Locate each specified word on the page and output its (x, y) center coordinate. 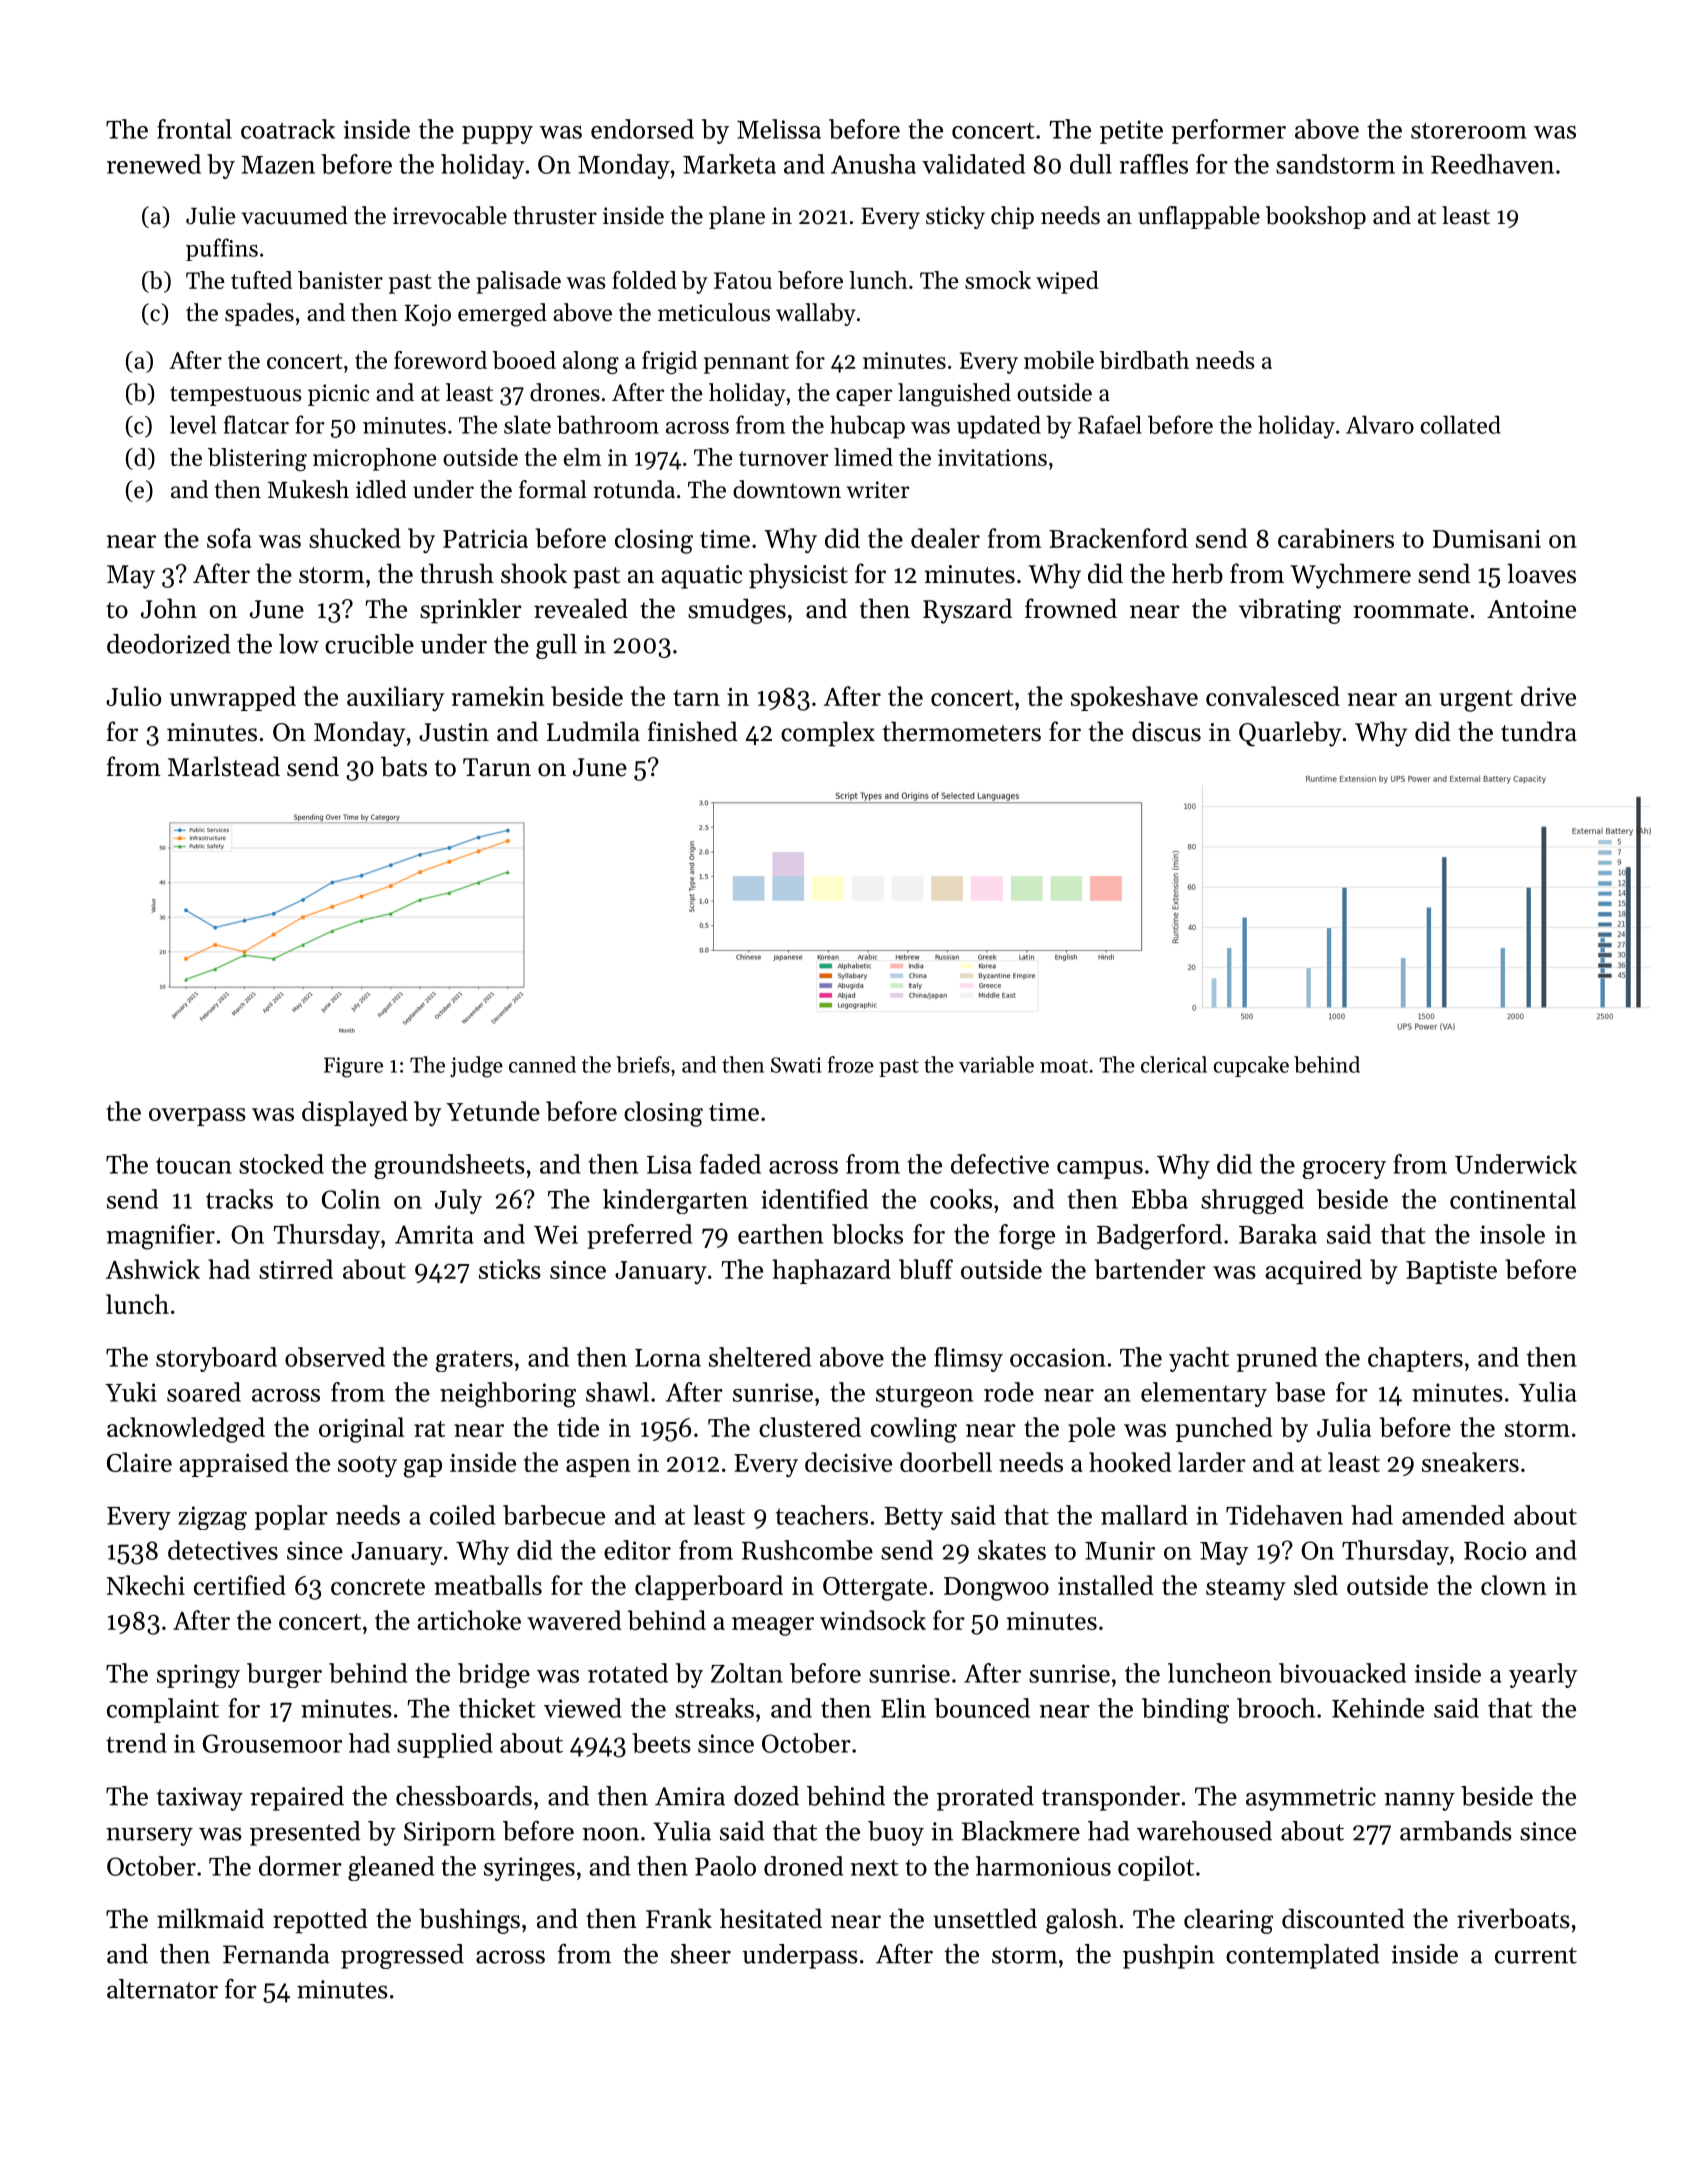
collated (1461, 424)
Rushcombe (807, 1550)
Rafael (1110, 424)
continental (1513, 1199)
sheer (701, 1954)
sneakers (1470, 1462)
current (1536, 1955)
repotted (320, 1921)
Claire (139, 1462)
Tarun (497, 767)
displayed (355, 1114)
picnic (338, 395)
